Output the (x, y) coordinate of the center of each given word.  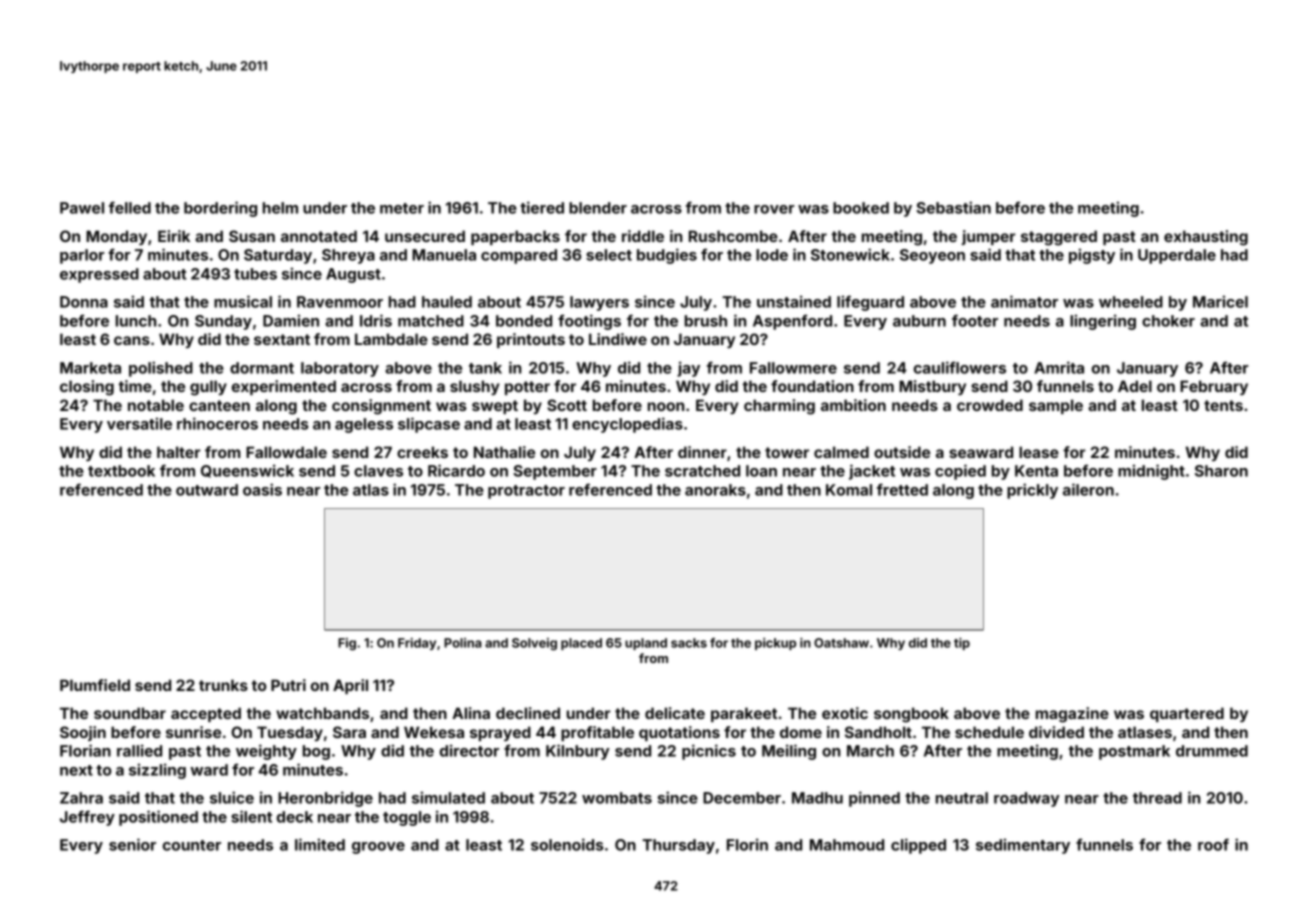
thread (1157, 798)
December (742, 798)
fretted (902, 489)
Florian (85, 750)
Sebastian (953, 207)
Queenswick (247, 471)
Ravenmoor (340, 302)
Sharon (1221, 471)
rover (774, 209)
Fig (347, 644)
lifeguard (870, 303)
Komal (849, 490)
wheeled (1131, 302)
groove (378, 848)
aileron (1088, 489)
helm (280, 208)
